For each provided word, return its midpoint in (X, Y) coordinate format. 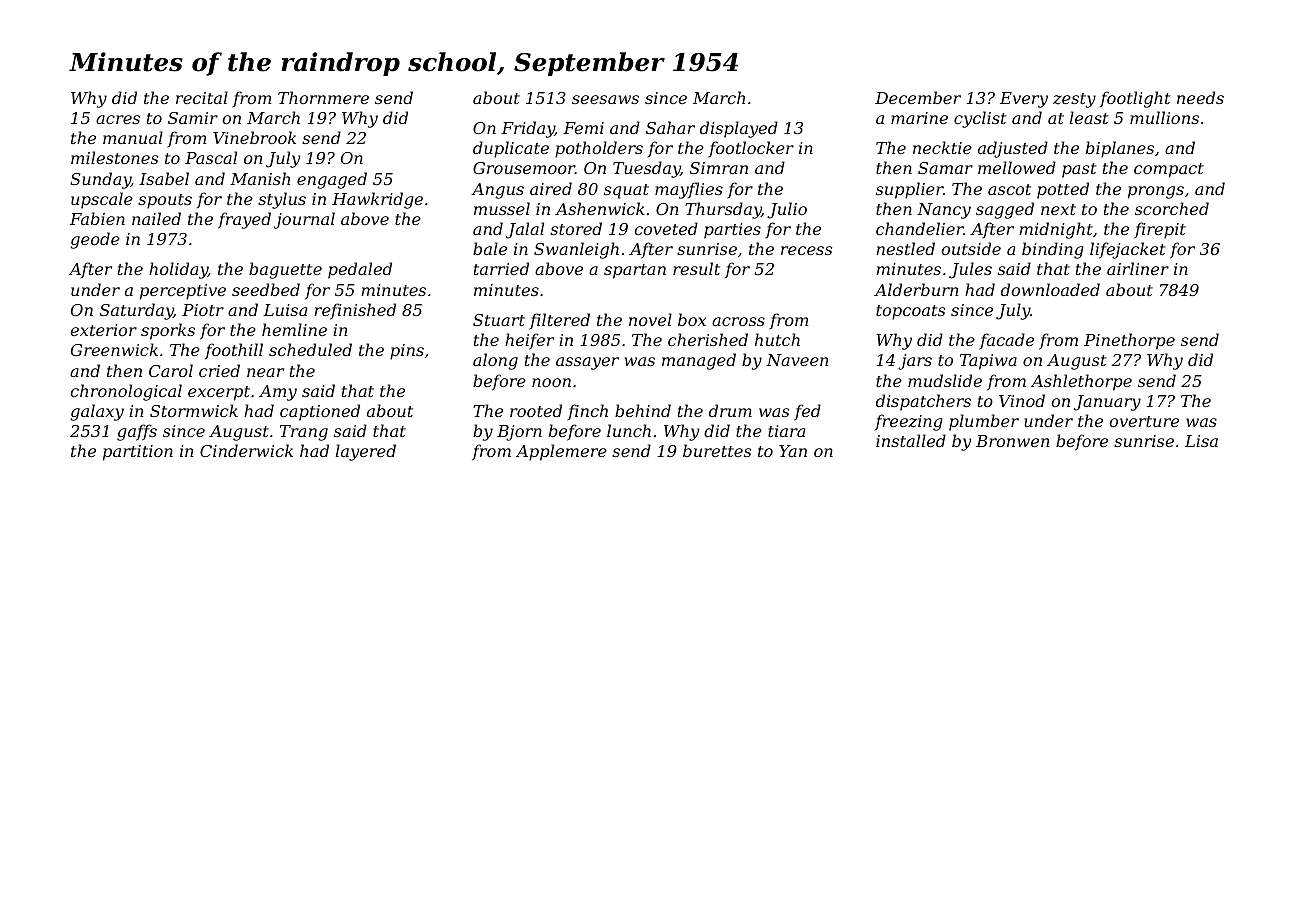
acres (118, 119)
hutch (777, 339)
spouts (165, 201)
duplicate (511, 149)
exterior (103, 330)
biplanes (1120, 149)
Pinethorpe (1129, 341)
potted (1063, 190)
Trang (304, 433)
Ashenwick (600, 208)
